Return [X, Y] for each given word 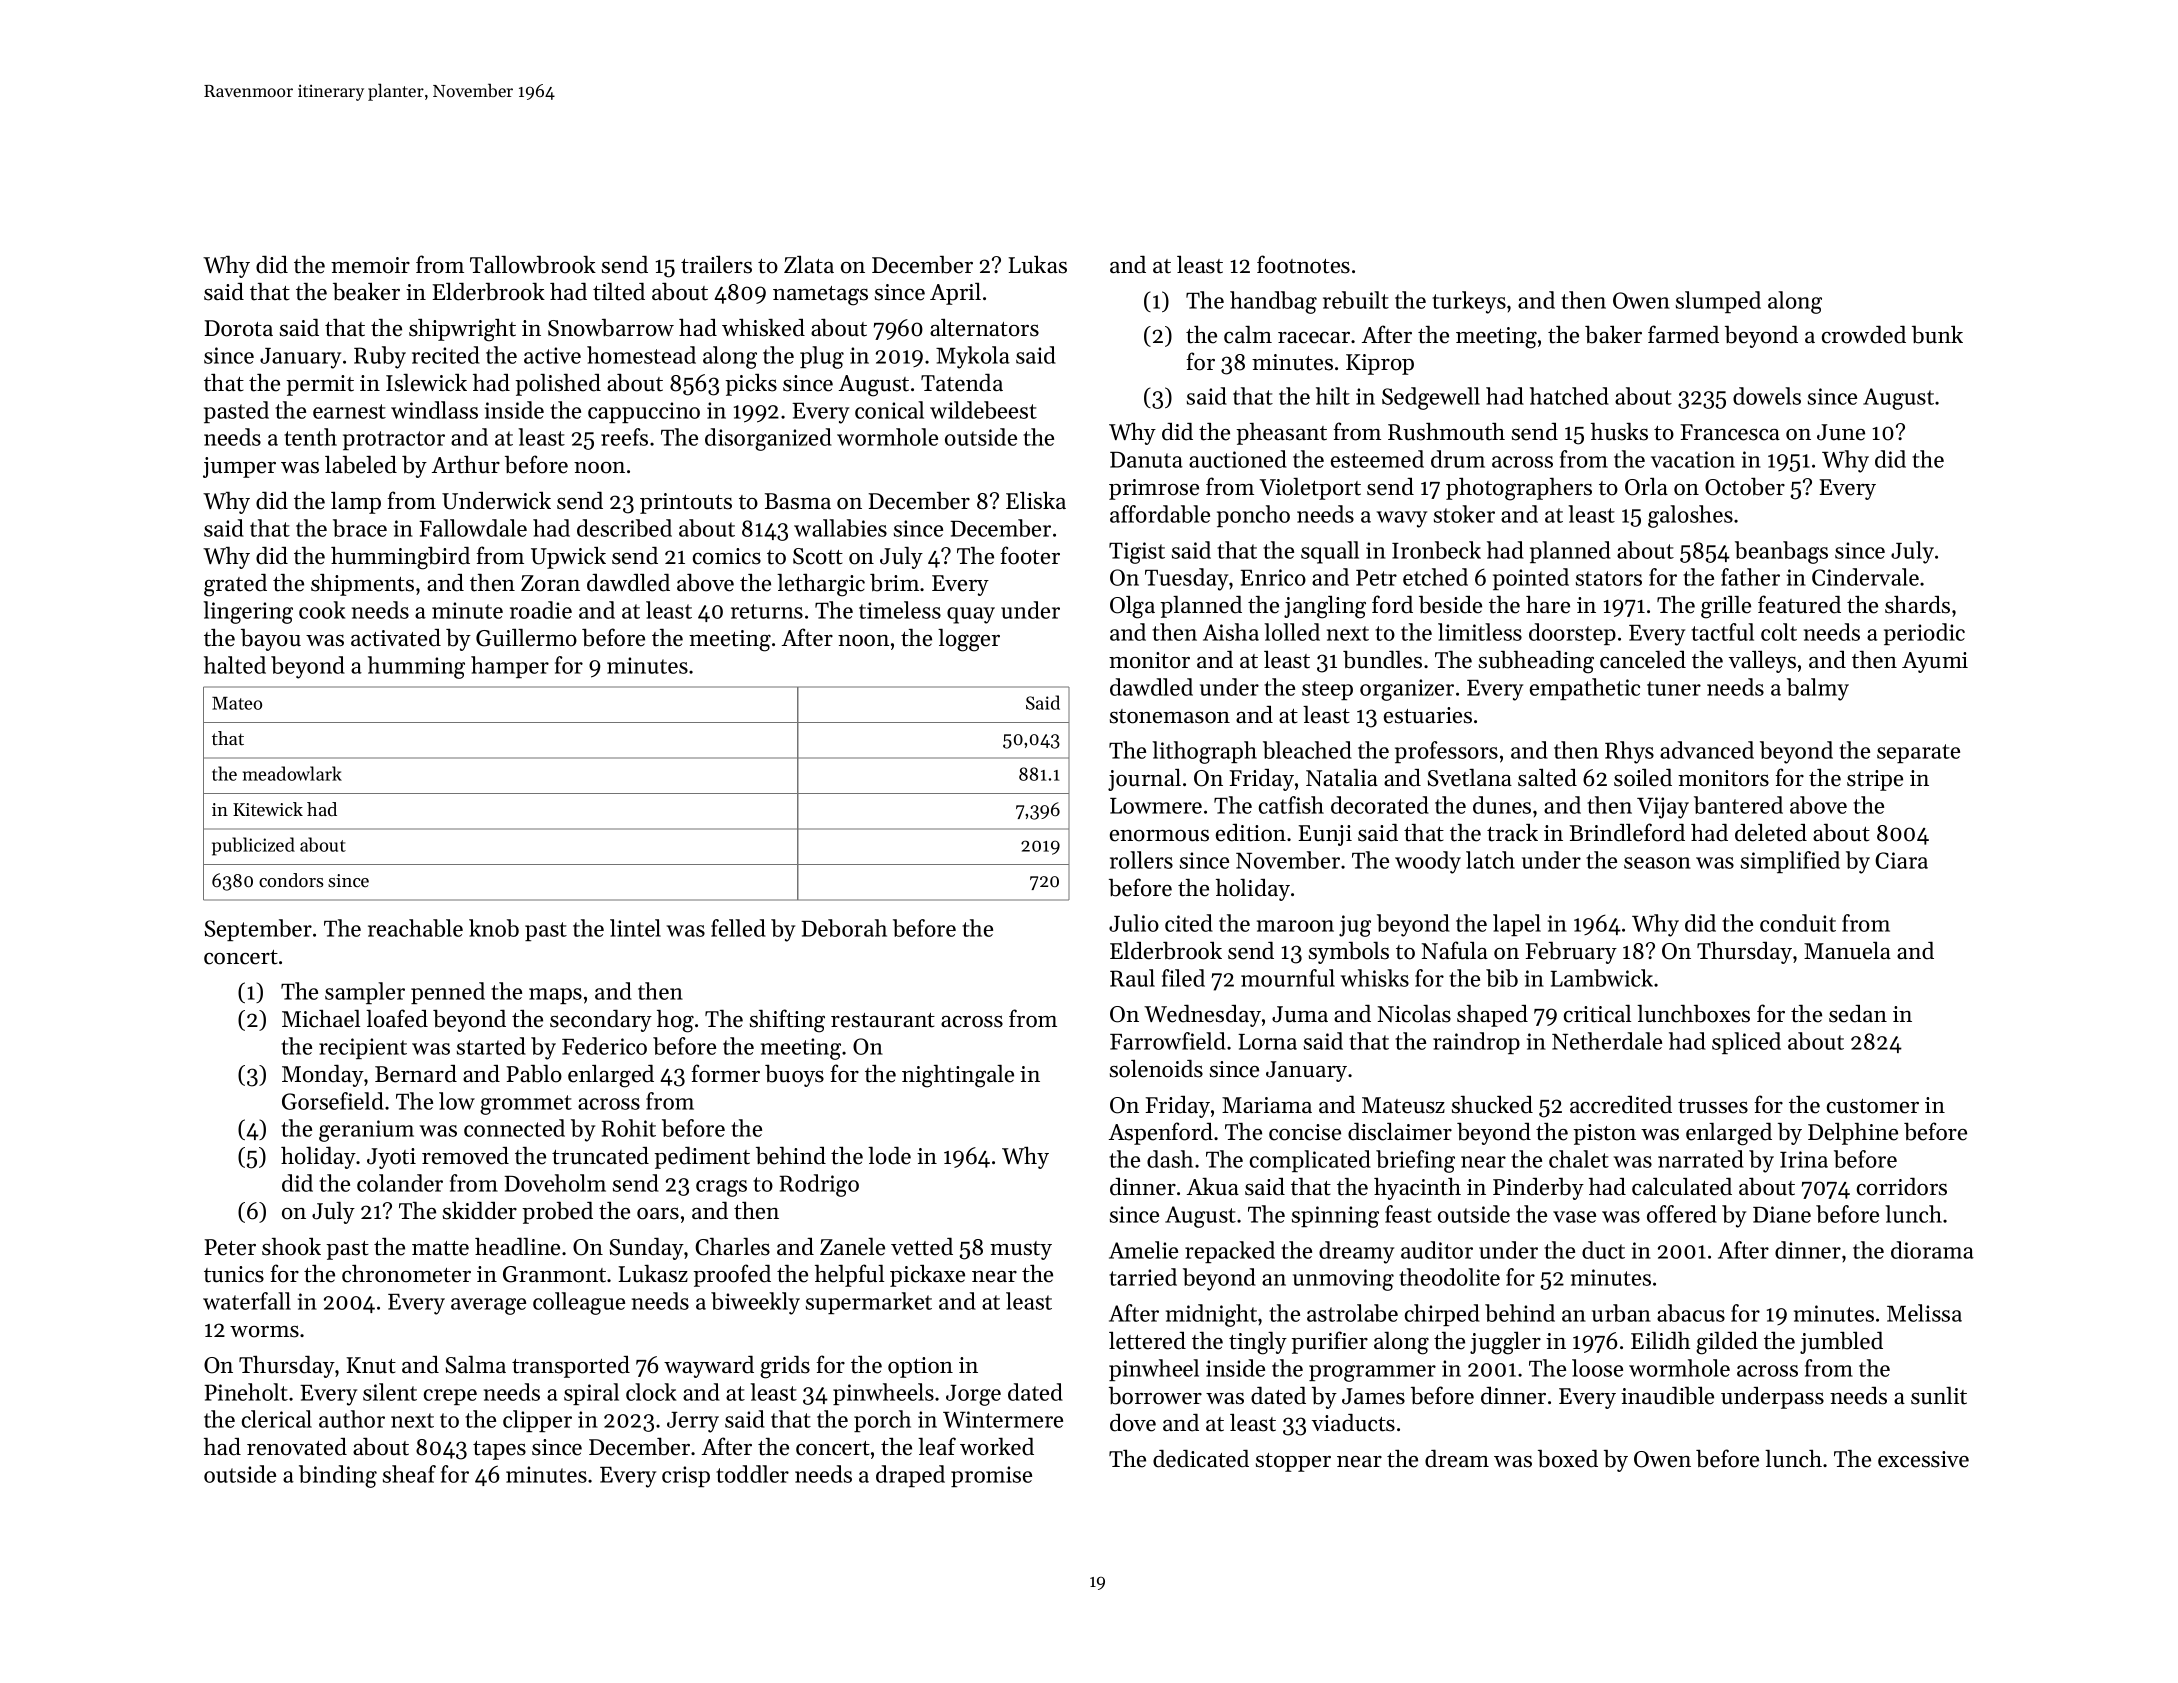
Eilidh [1660, 1341]
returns [767, 611]
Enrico [1273, 577]
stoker [1464, 514]
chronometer [406, 1274]
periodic [1924, 634]
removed [465, 1156]
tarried [1143, 1277]
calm [1248, 335]
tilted [619, 292]
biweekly [755, 1303]
